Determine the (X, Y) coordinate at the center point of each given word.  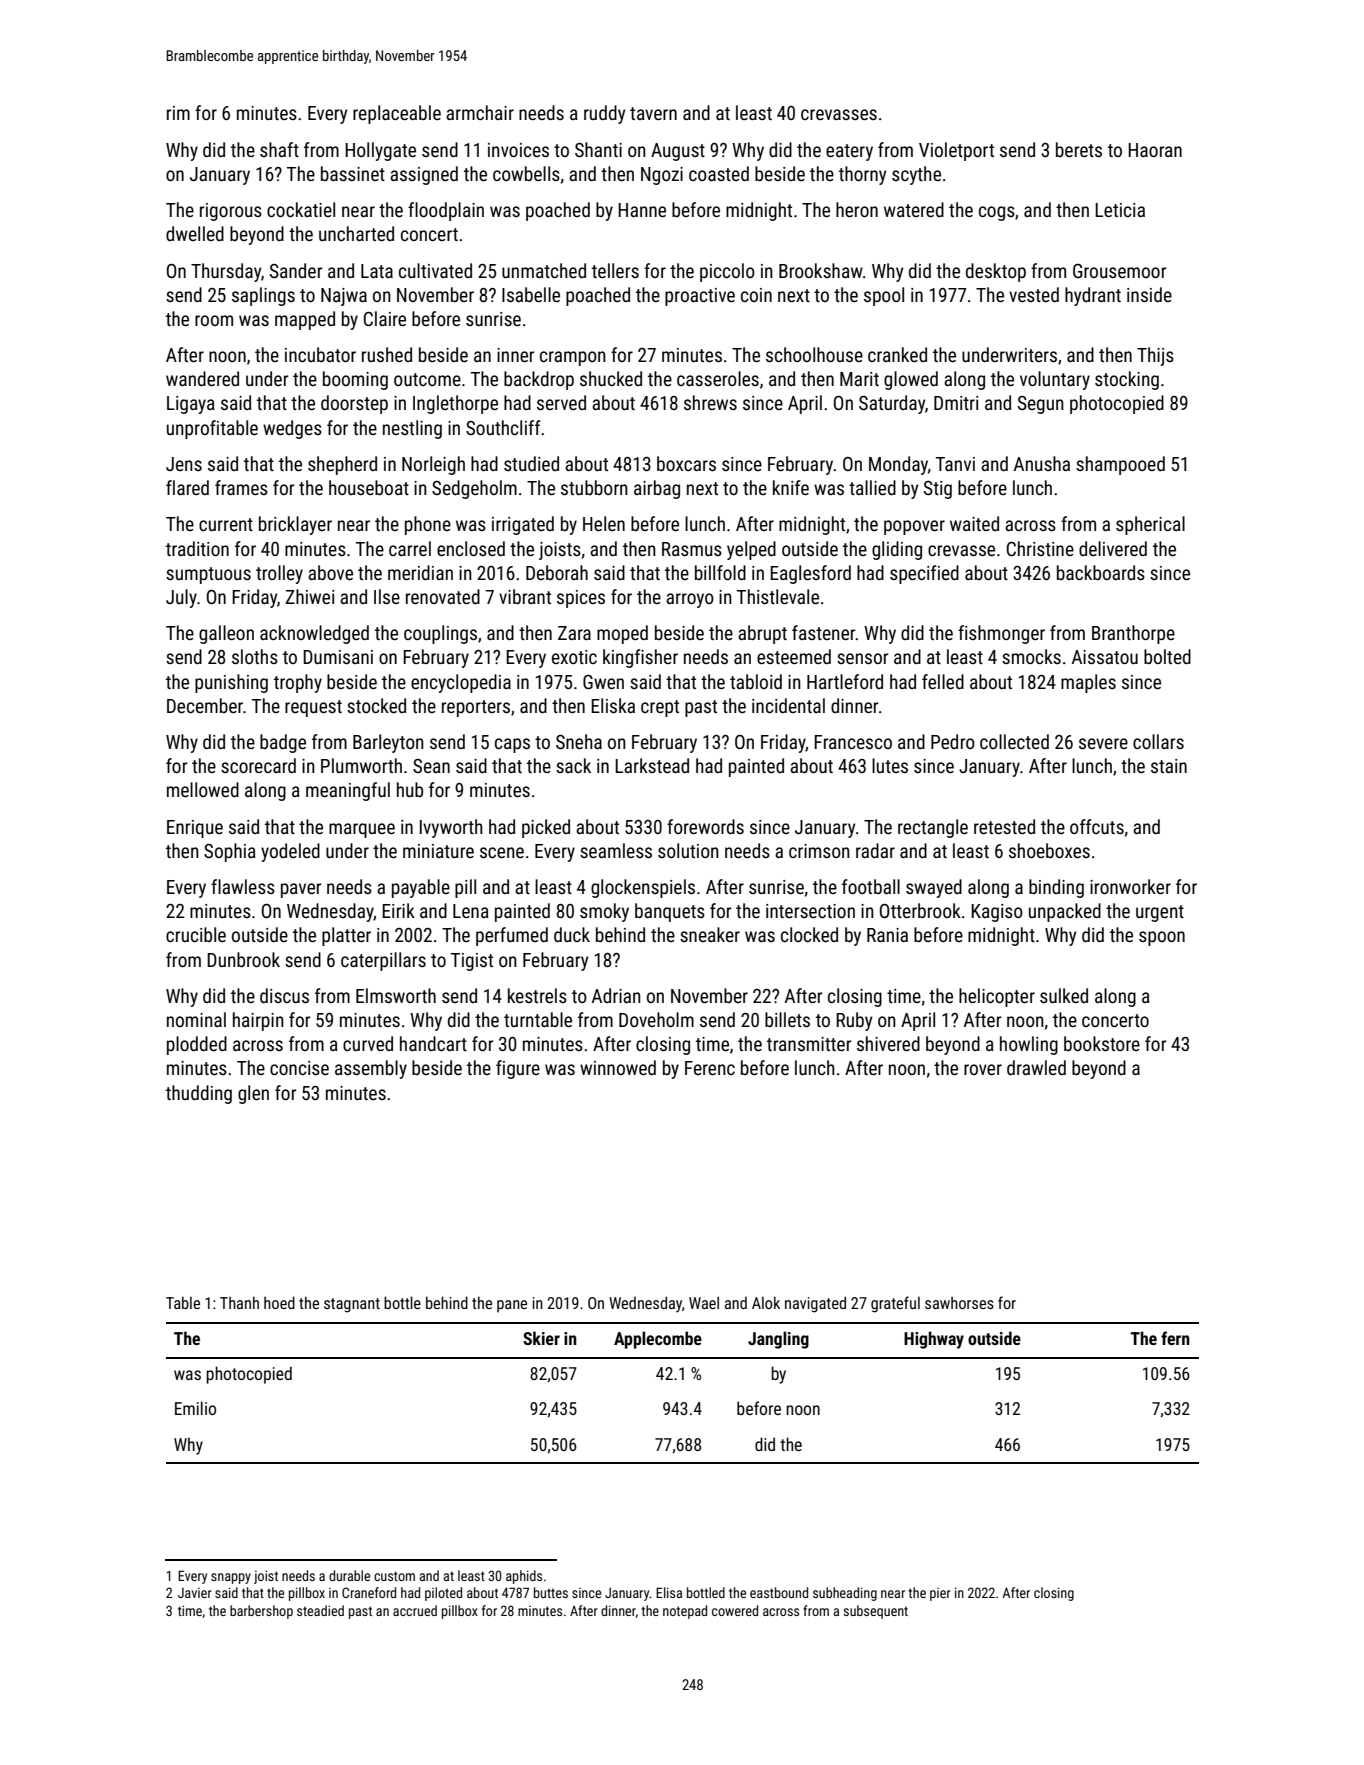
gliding (897, 550)
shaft (279, 149)
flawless (243, 886)
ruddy (604, 114)
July (181, 598)
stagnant (352, 1305)
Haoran (1155, 150)
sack (573, 765)
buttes (551, 1592)
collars (1158, 741)
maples (1088, 683)
